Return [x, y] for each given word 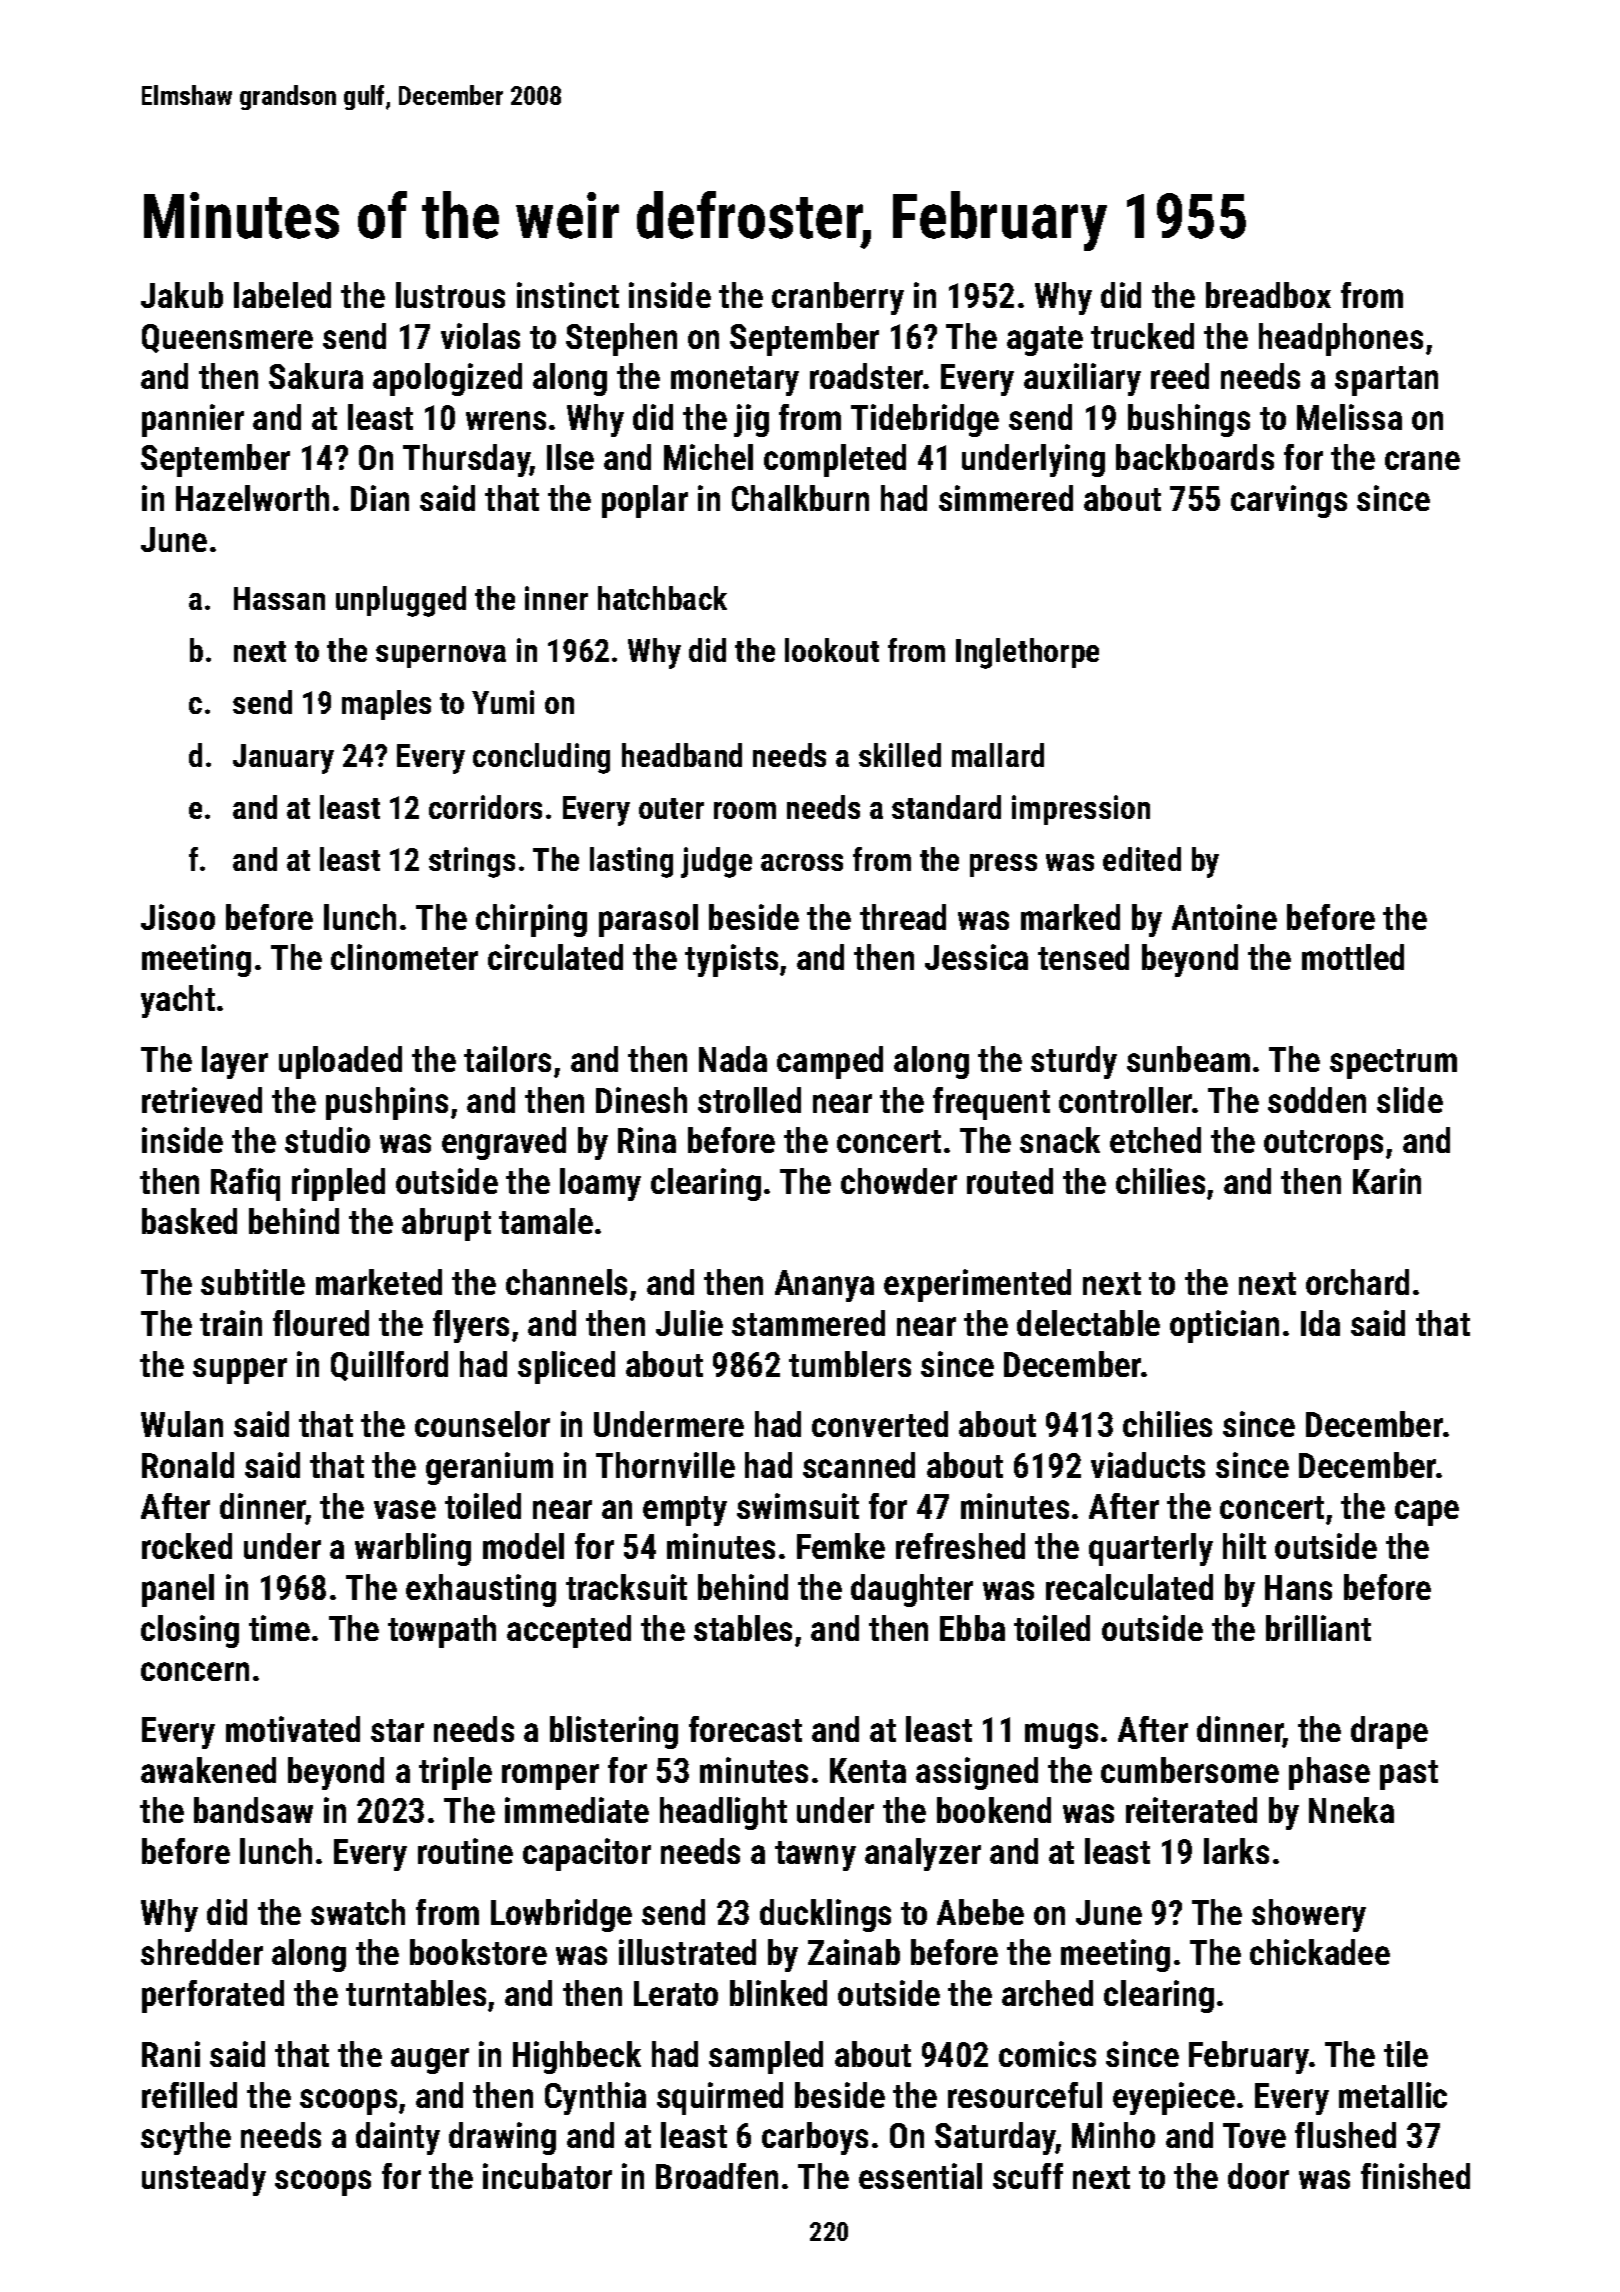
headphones [1341, 339]
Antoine [1224, 917]
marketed [379, 1282]
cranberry [838, 298]
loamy [600, 1184]
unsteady [204, 2179]
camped [830, 1062]
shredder [202, 1952]
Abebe [980, 1912]
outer [671, 808]
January [283, 759]
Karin [1387, 1181]
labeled [282, 295]
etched [1155, 1140]
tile [1406, 2054]
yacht [178, 1001]
